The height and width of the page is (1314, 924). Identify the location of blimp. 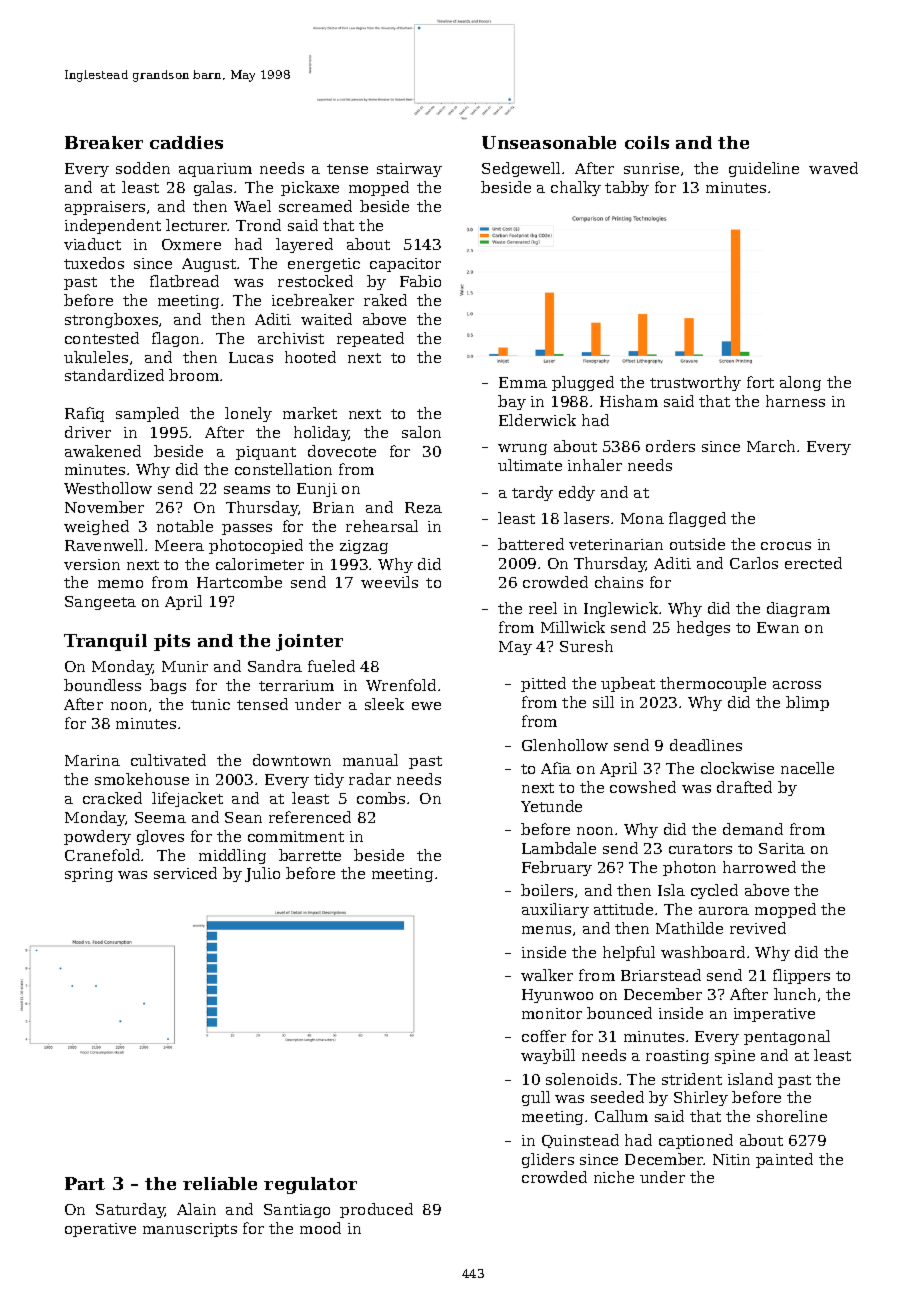
(807, 703).
